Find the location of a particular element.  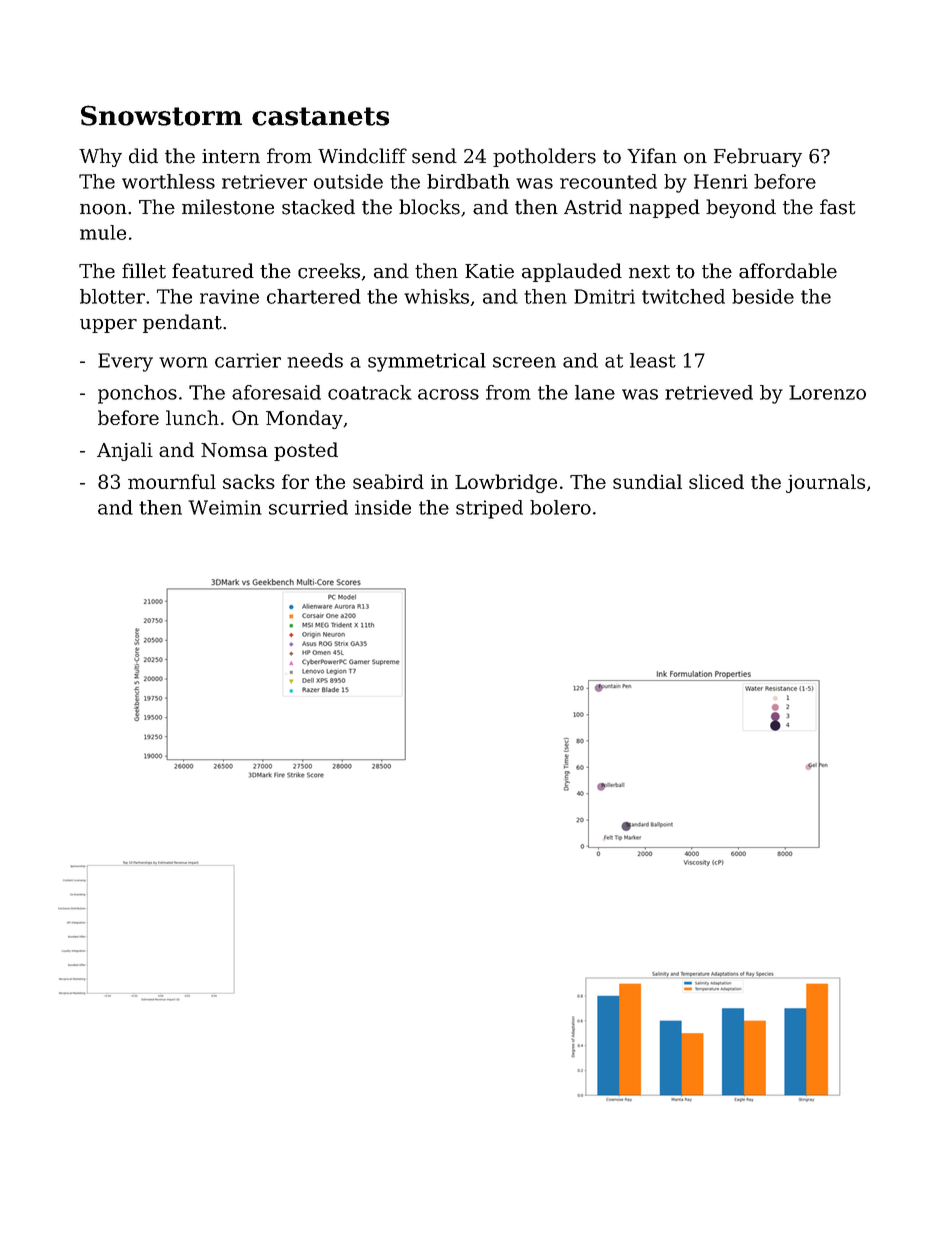

castanets is located at coordinates (320, 116).
